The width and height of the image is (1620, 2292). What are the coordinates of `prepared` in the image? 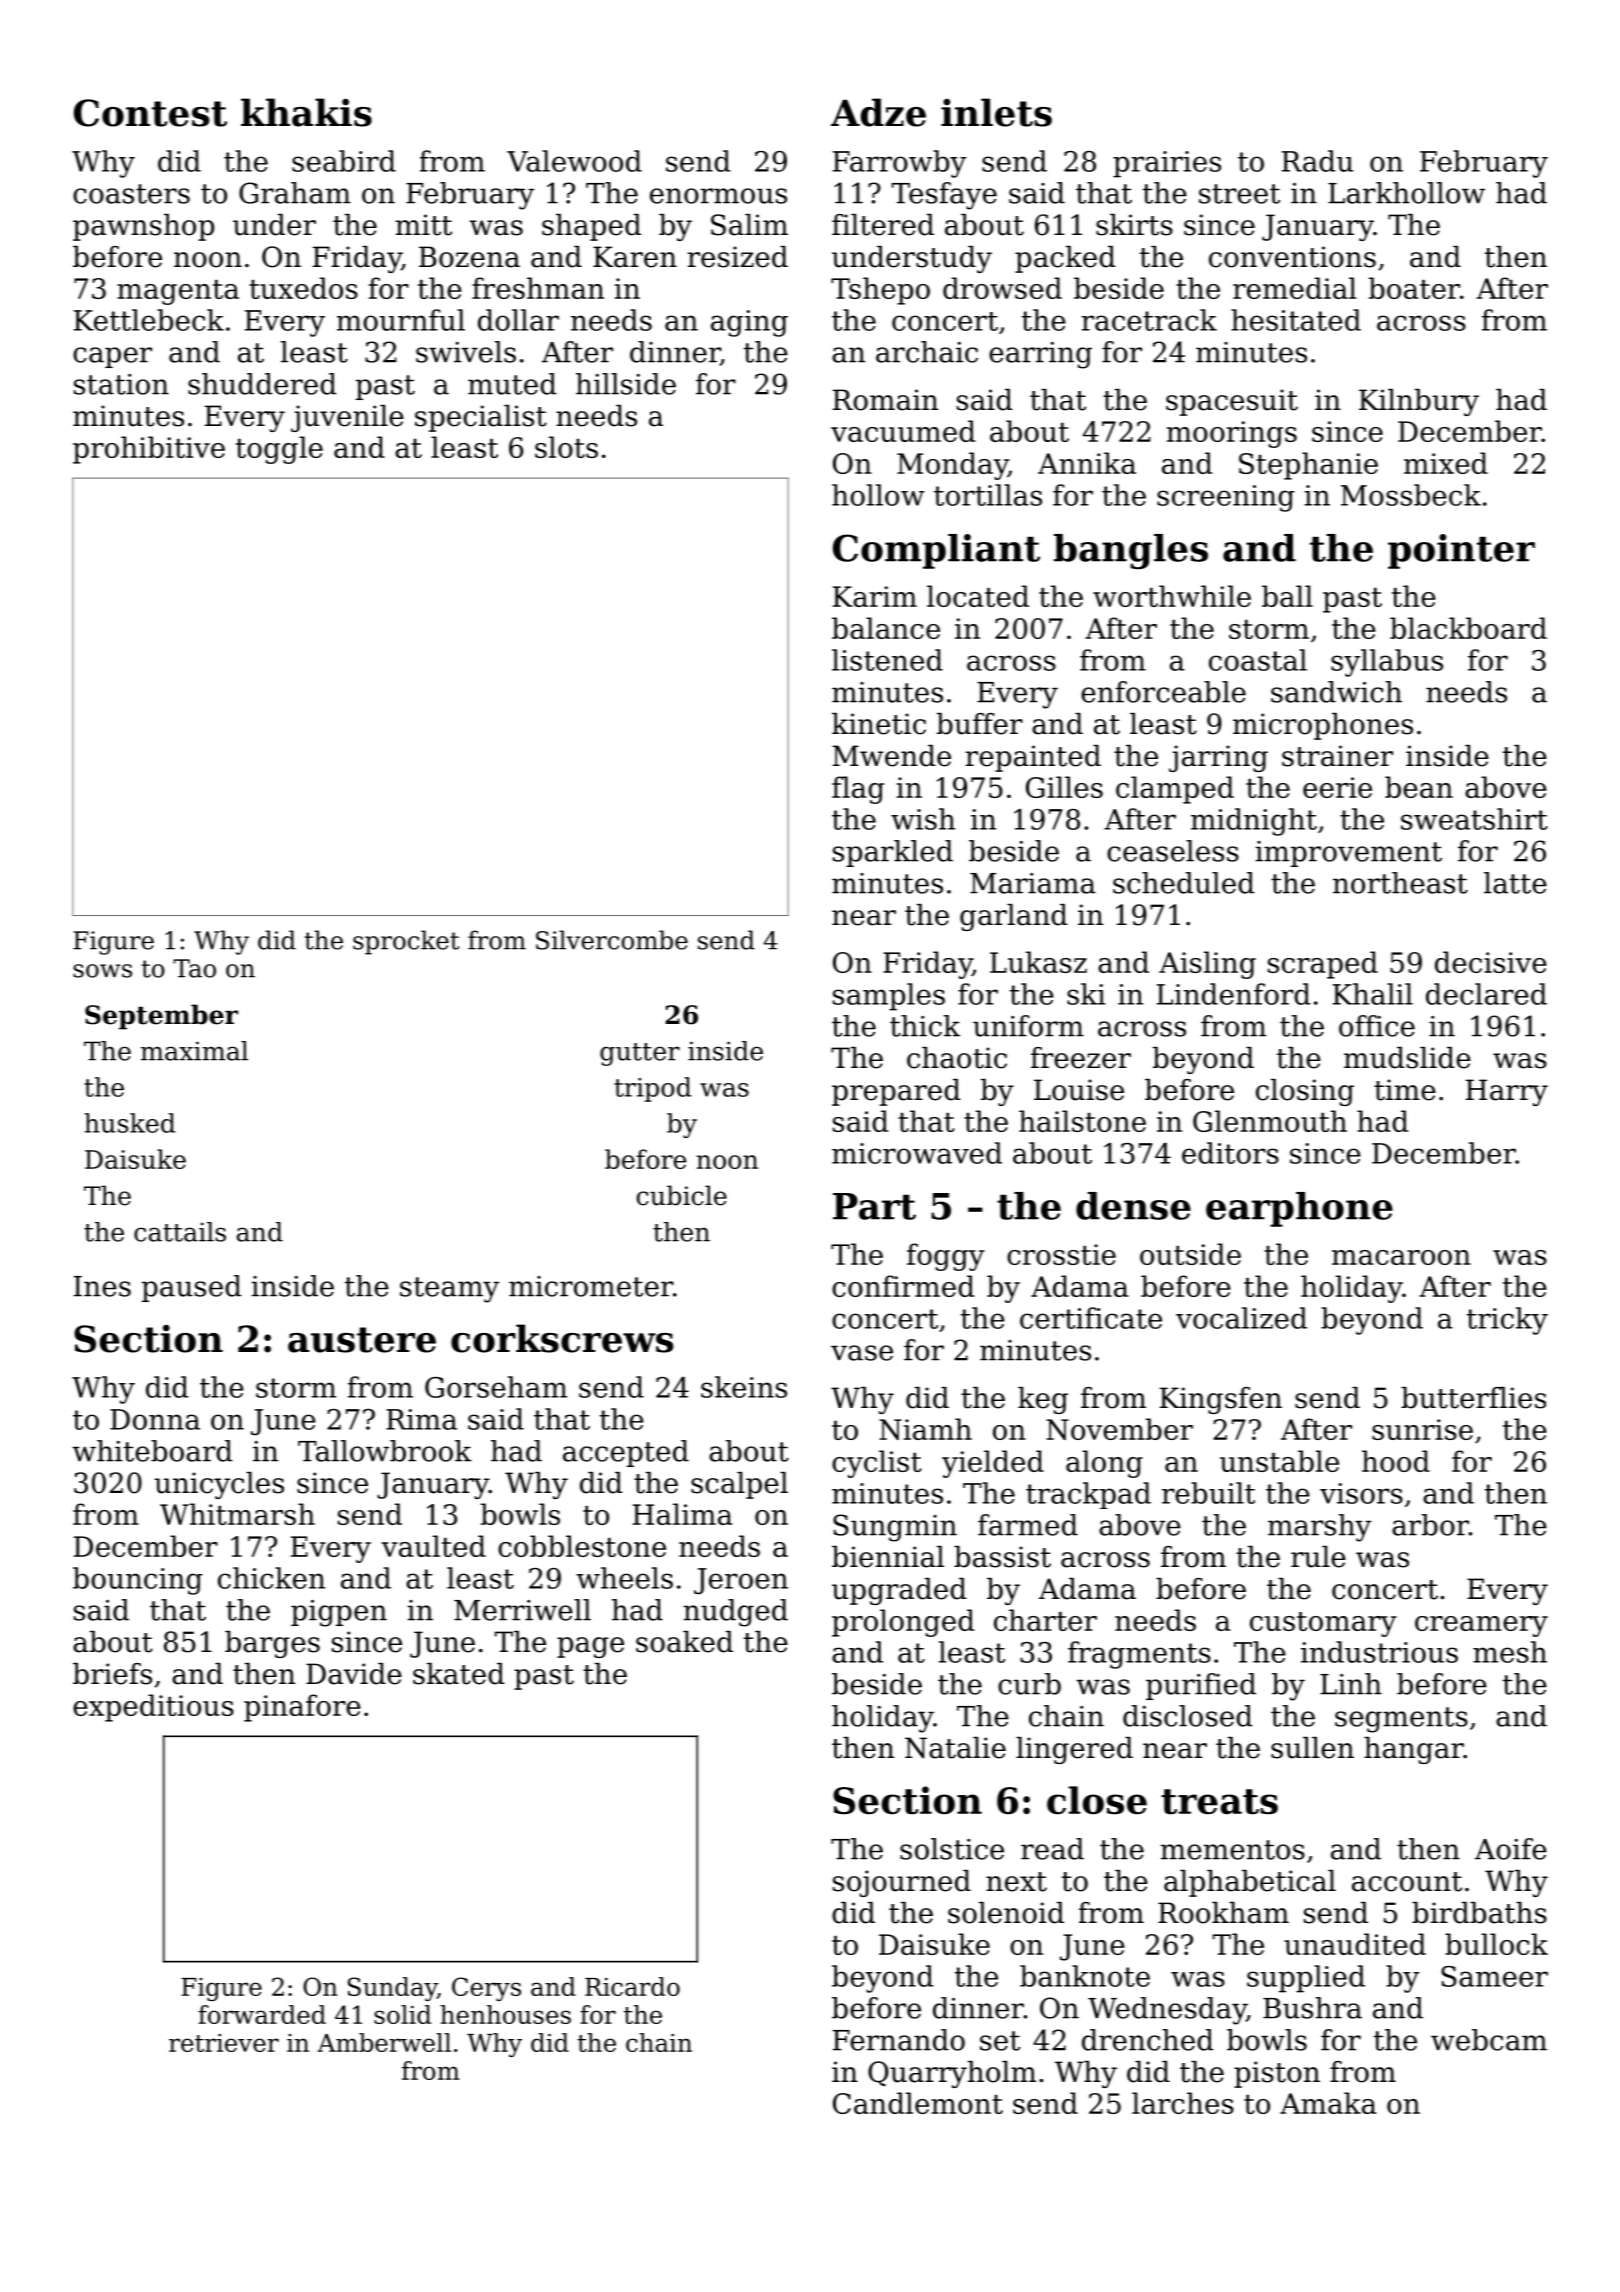 It's located at (896, 1092).
